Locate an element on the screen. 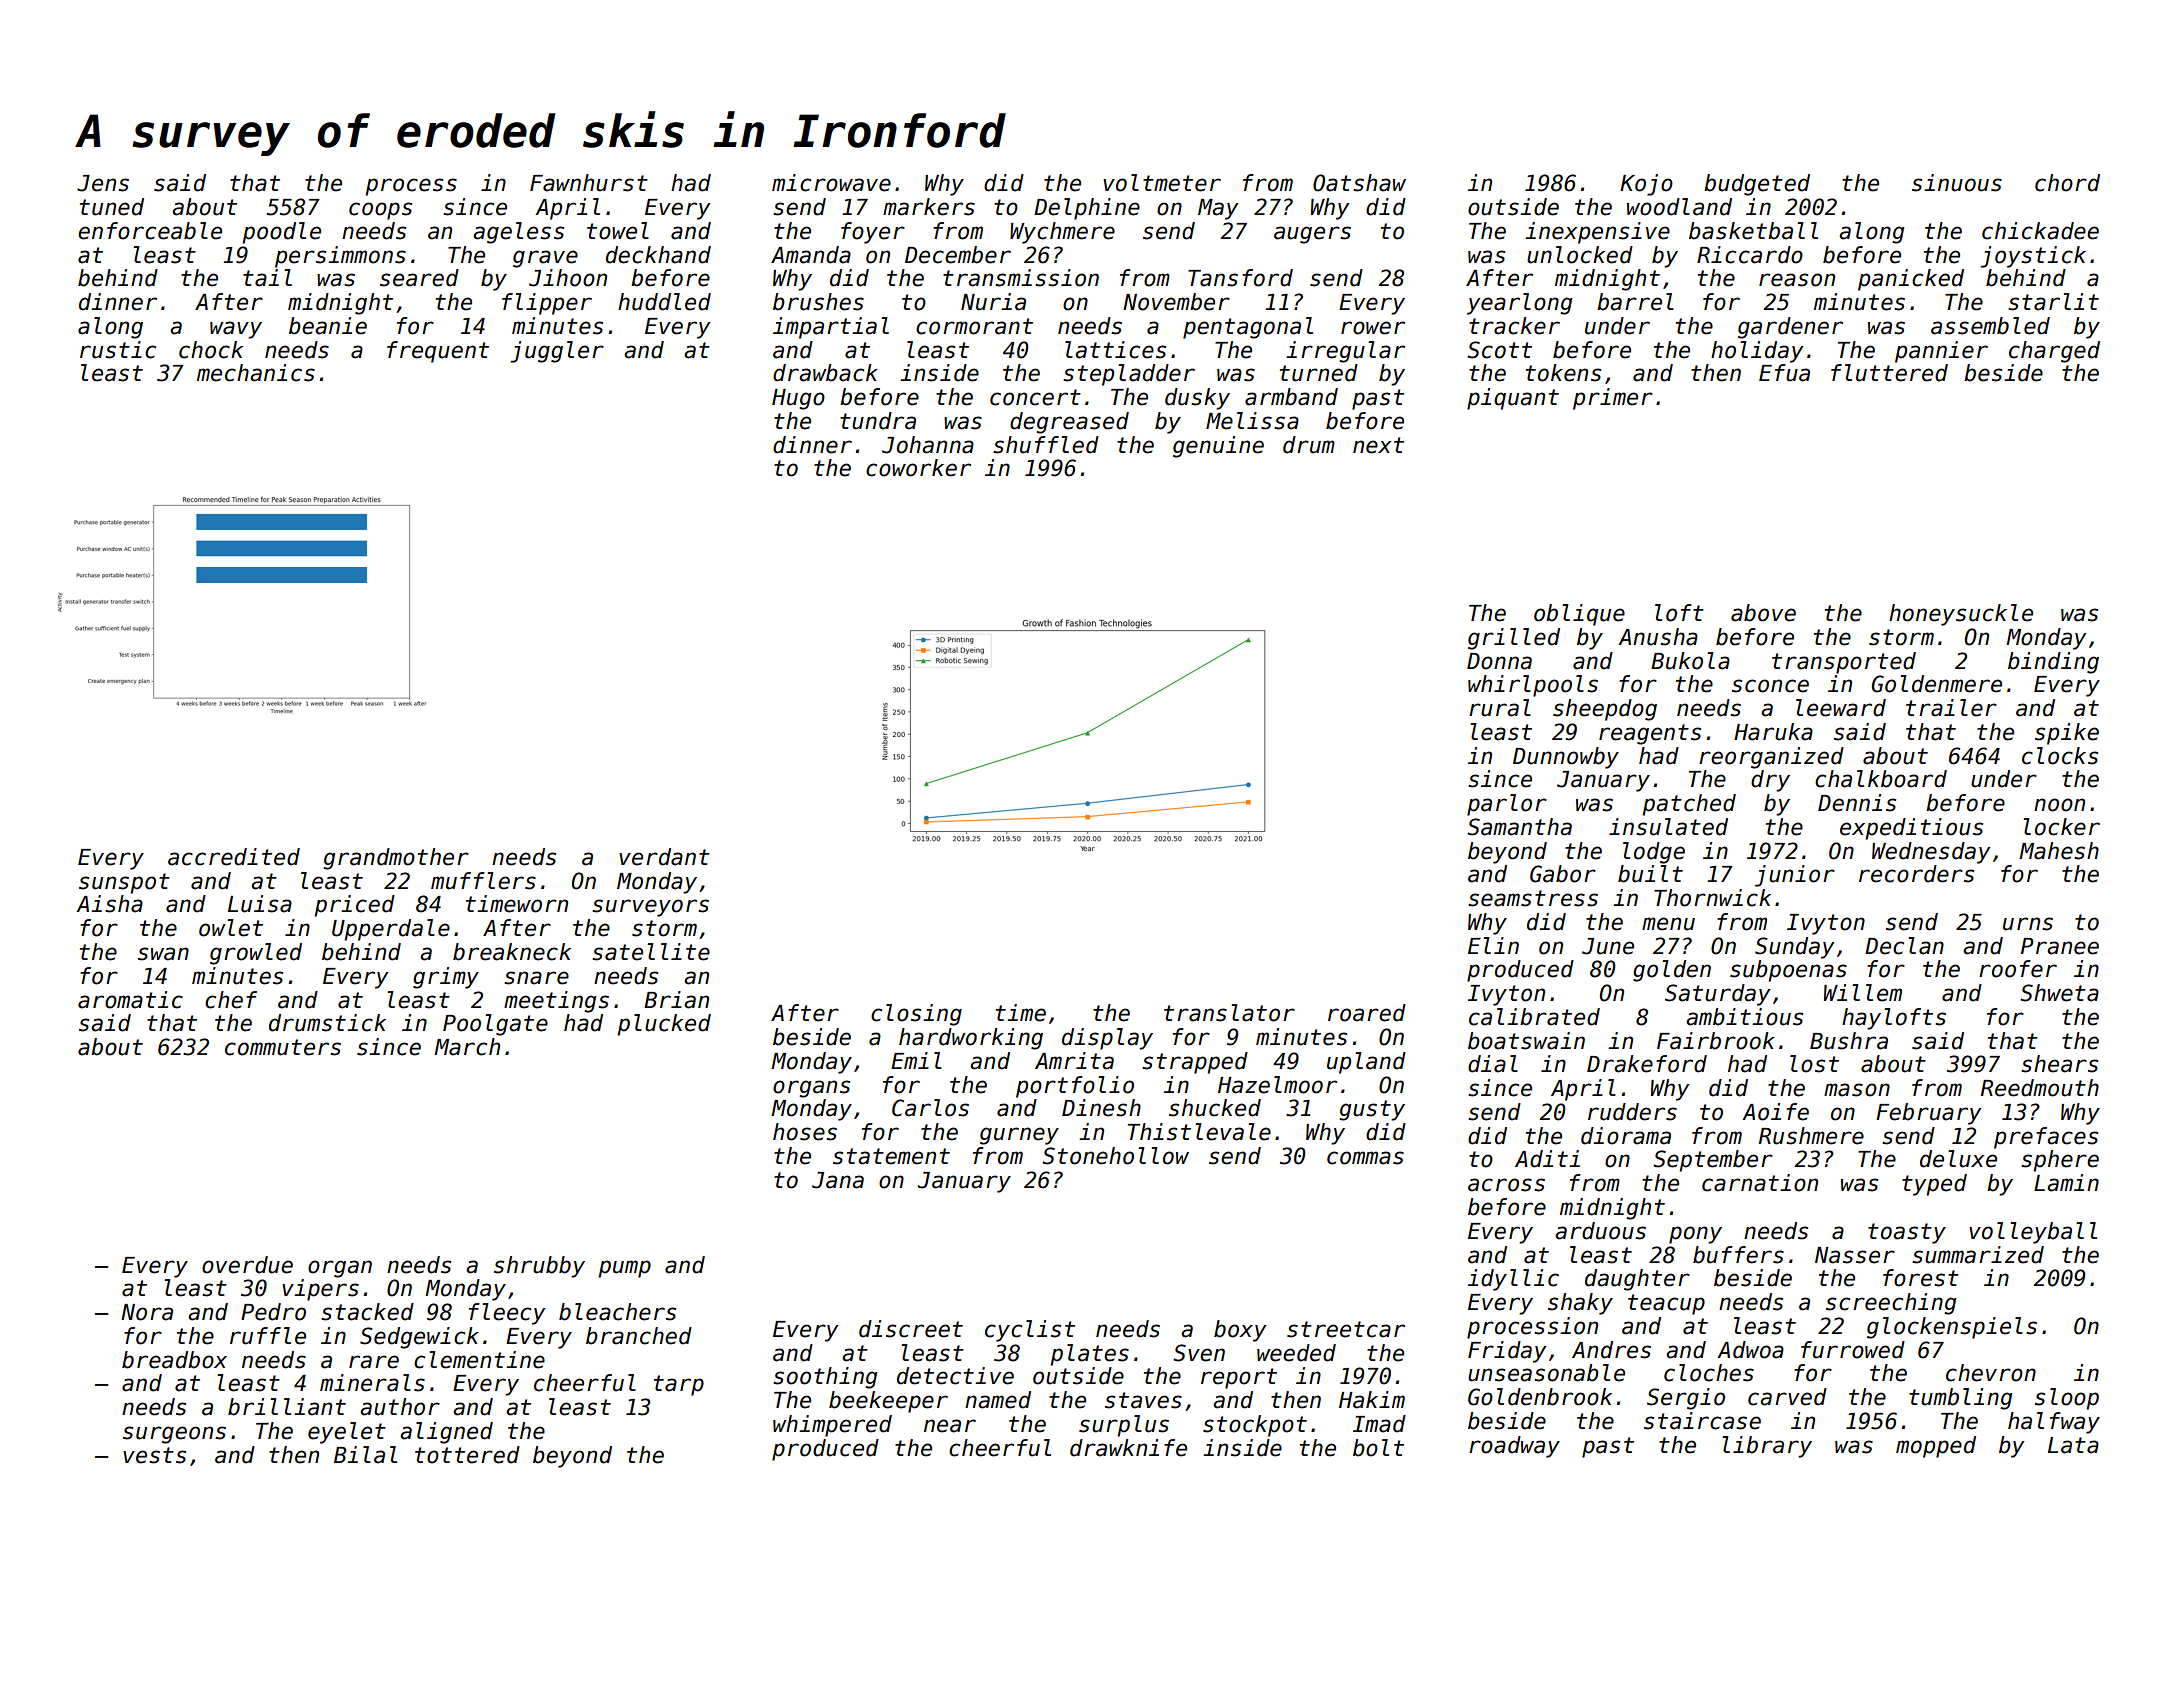 The height and width of the screenshot is (1683, 2178). Fawnhurst is located at coordinates (589, 183).
